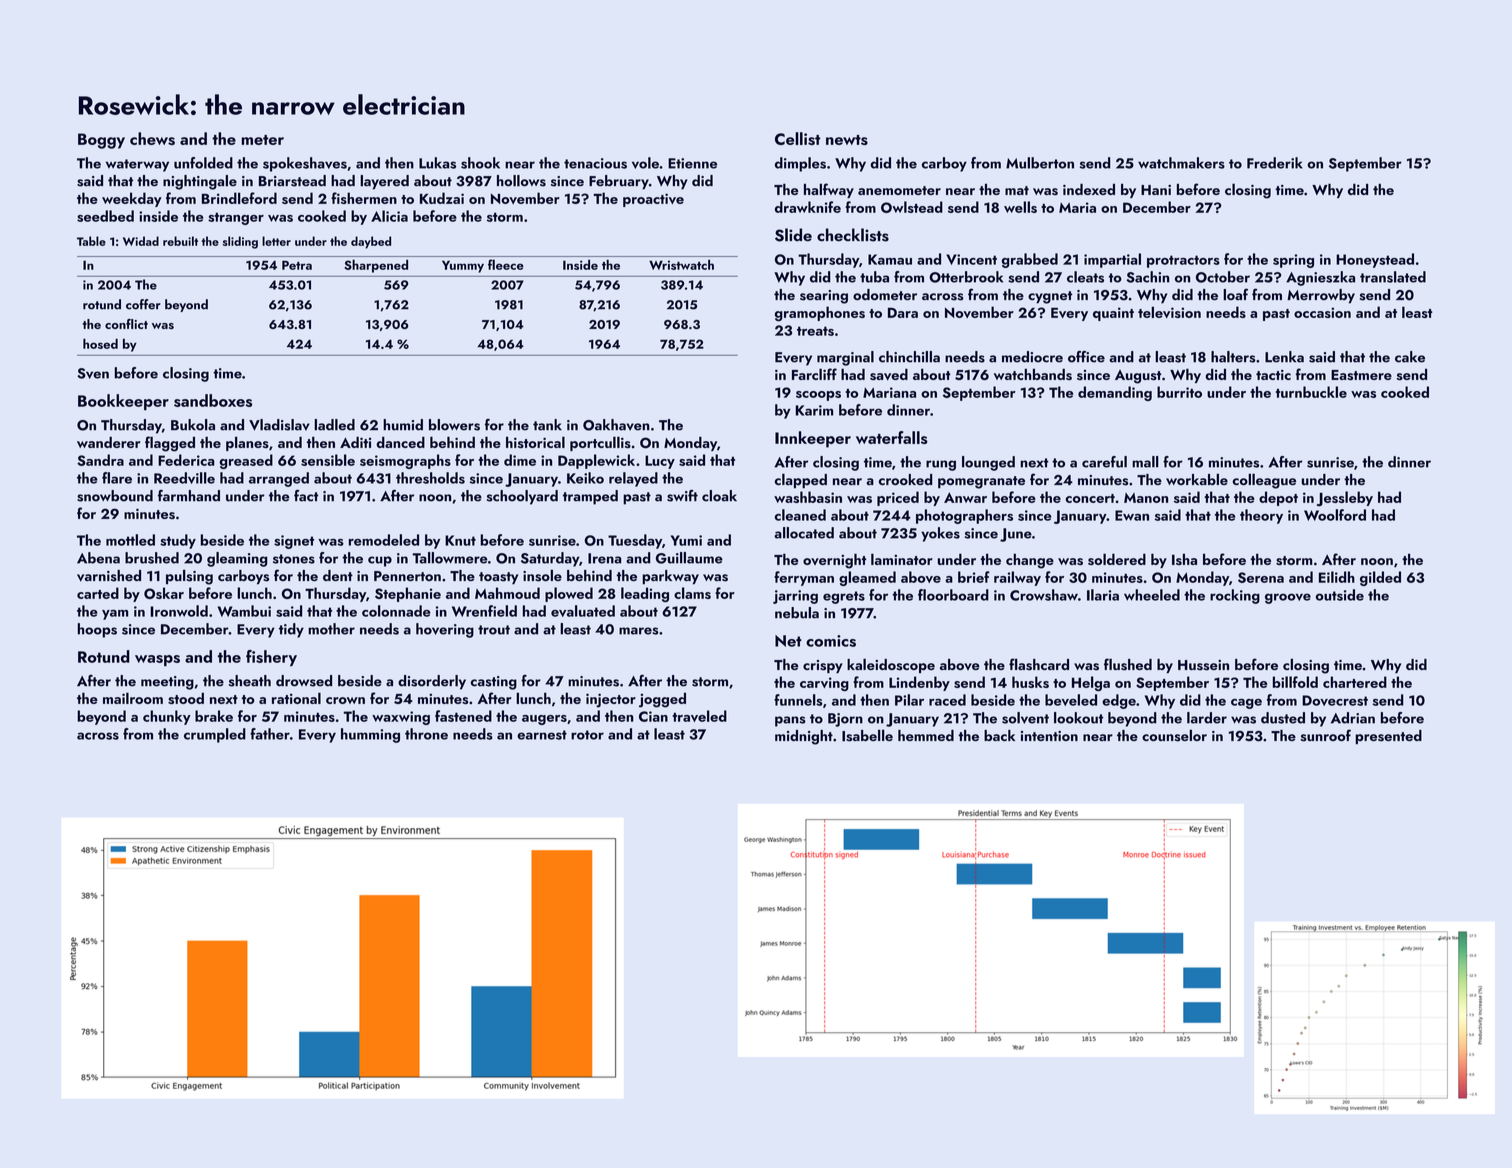 The width and height of the screenshot is (1512, 1168). I want to click on Knut, so click(460, 540).
